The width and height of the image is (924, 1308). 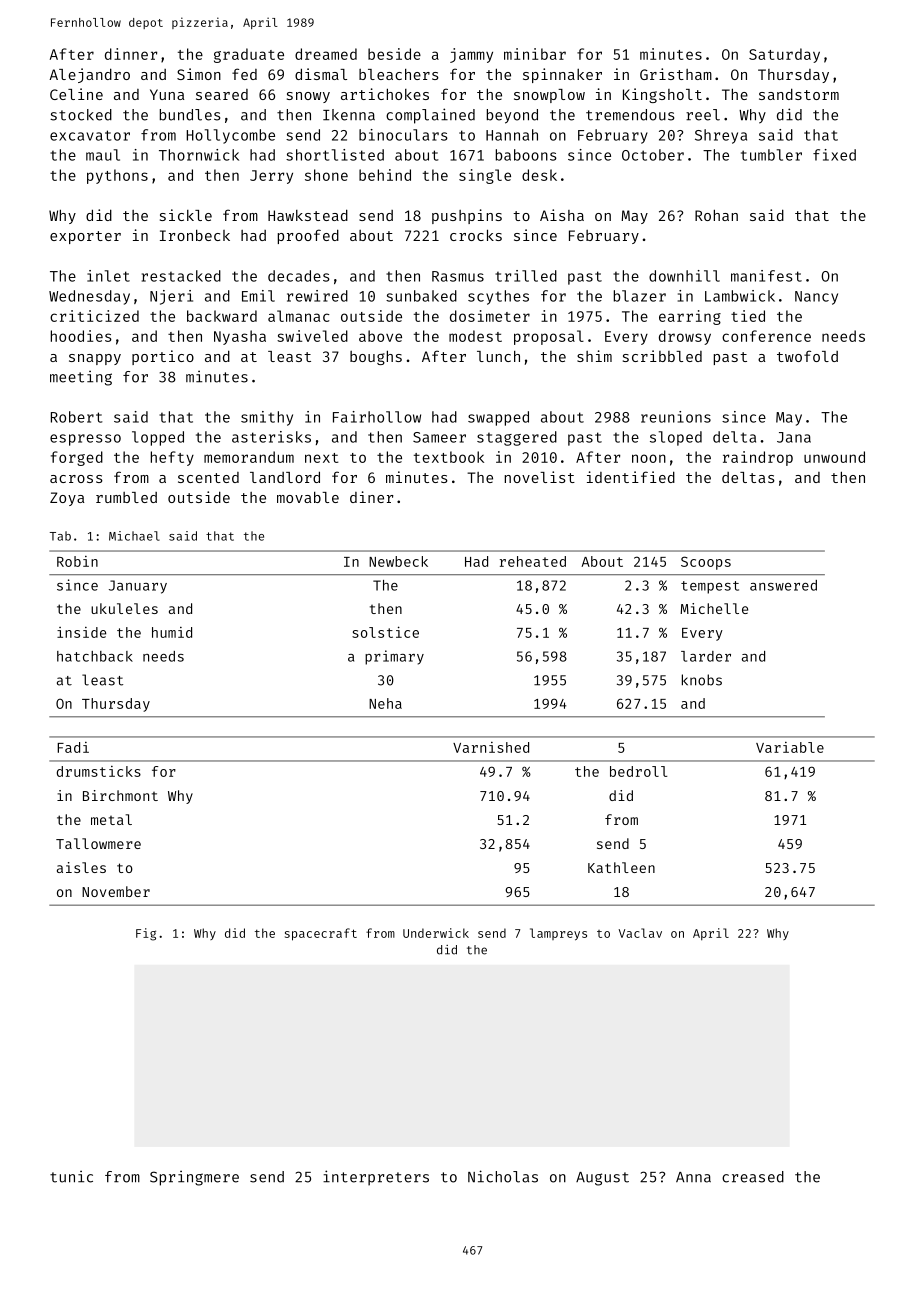 I want to click on lampreys, so click(x=558, y=934).
